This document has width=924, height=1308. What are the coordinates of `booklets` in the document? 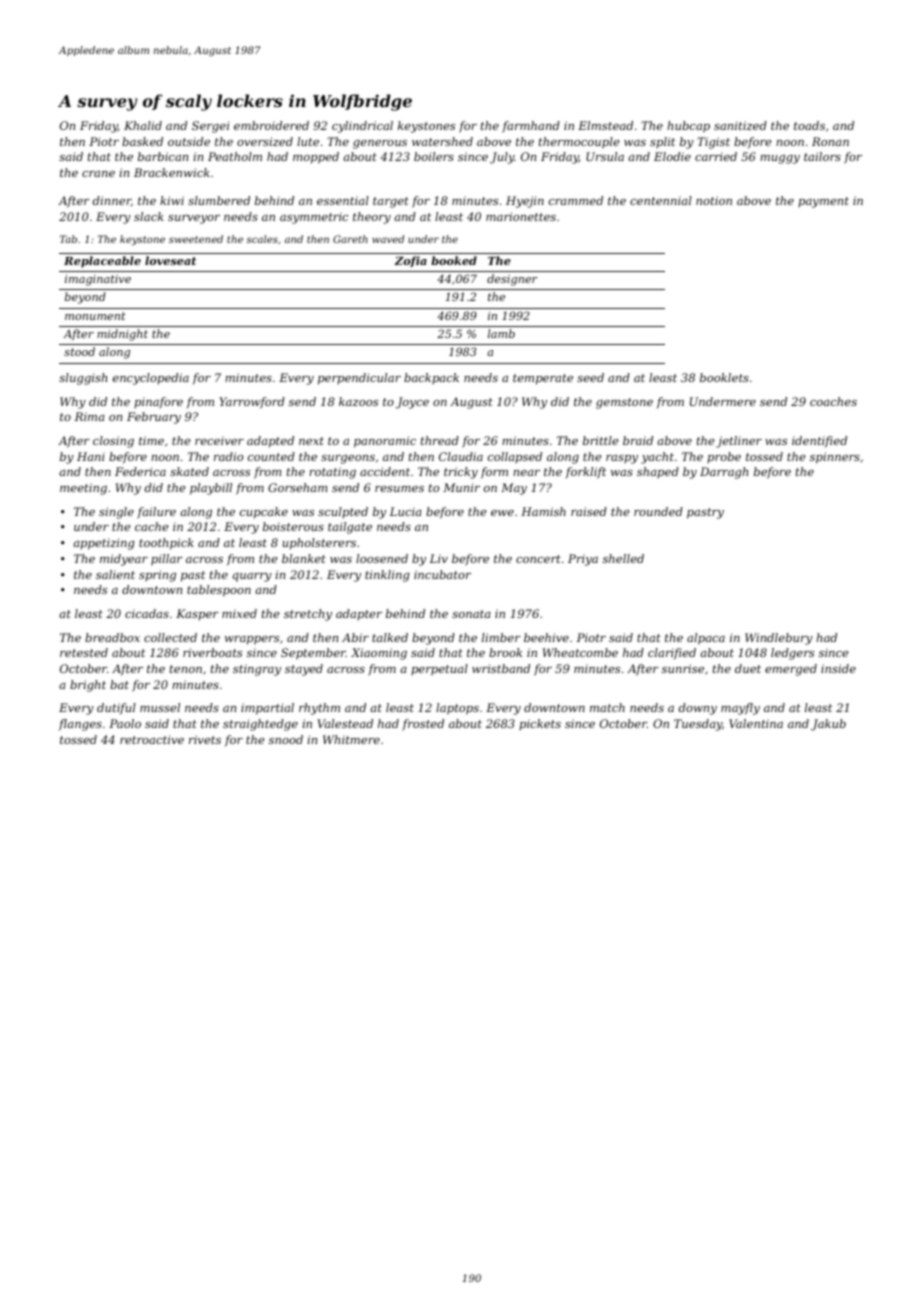 It's located at (724, 377).
